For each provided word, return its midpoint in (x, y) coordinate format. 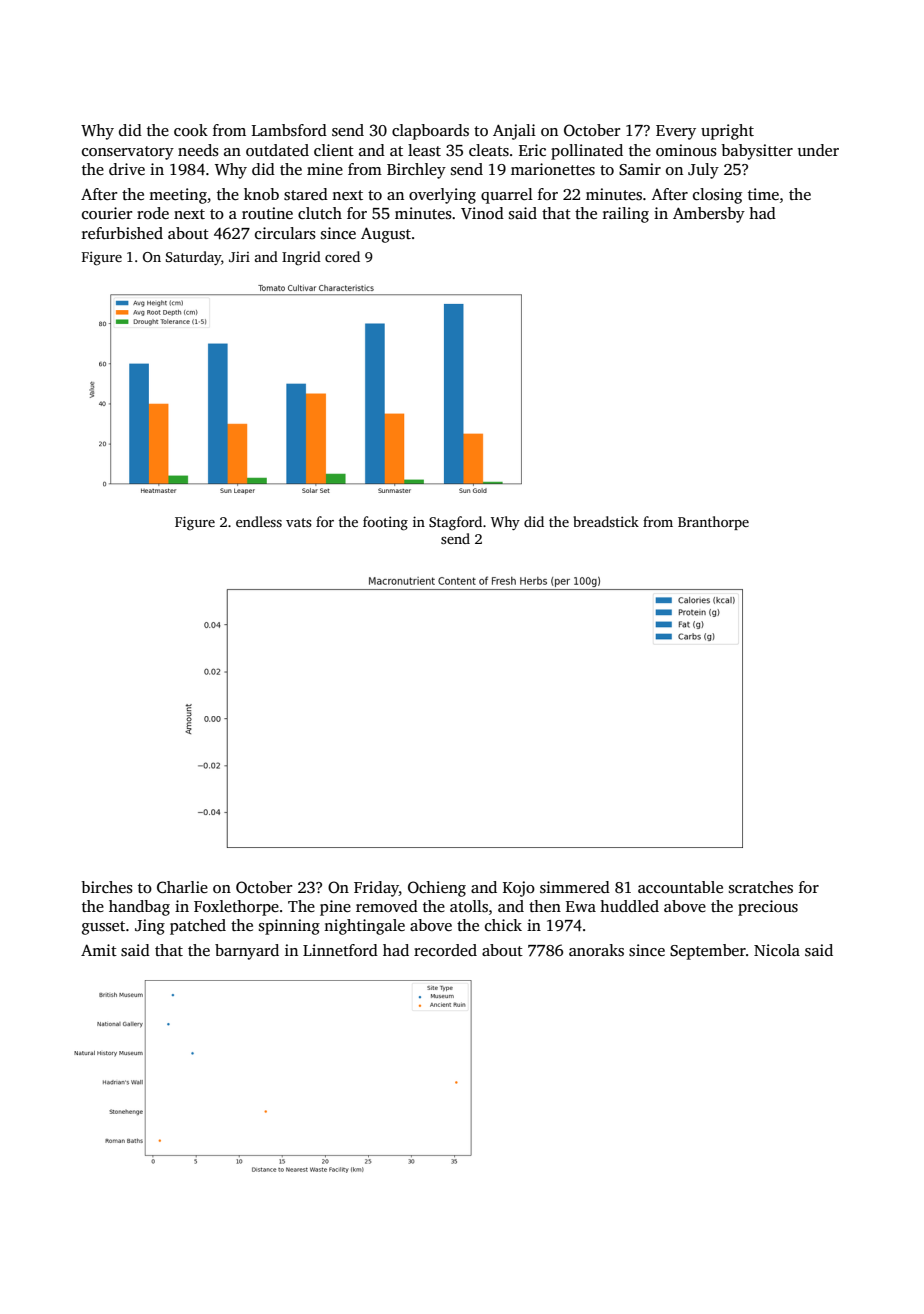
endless (259, 521)
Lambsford (289, 130)
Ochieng (437, 889)
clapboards (430, 132)
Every (676, 132)
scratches (761, 887)
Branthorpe (713, 523)
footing (385, 523)
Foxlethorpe (236, 908)
